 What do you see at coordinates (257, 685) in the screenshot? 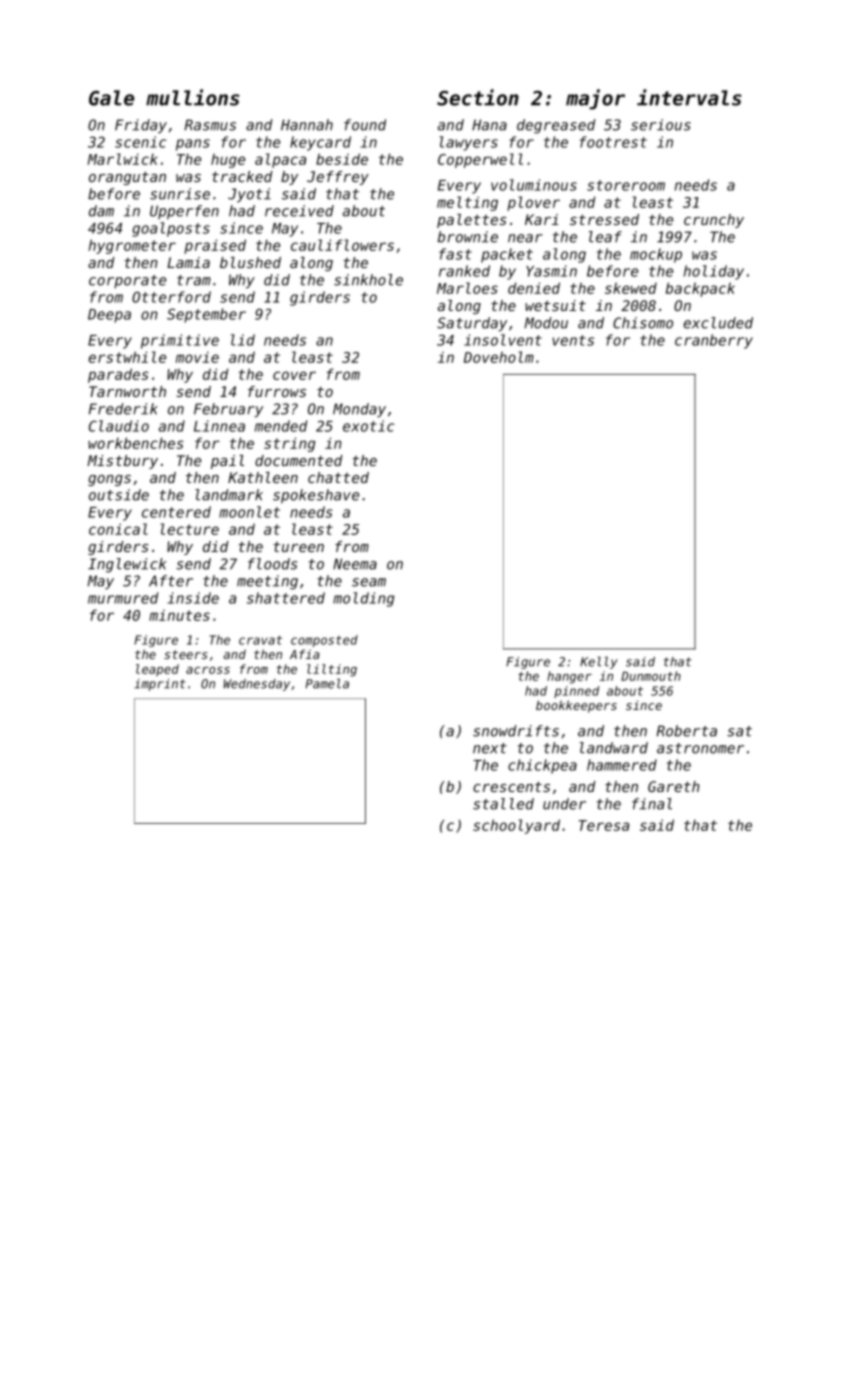
I see `Wednesday` at bounding box center [257, 685].
